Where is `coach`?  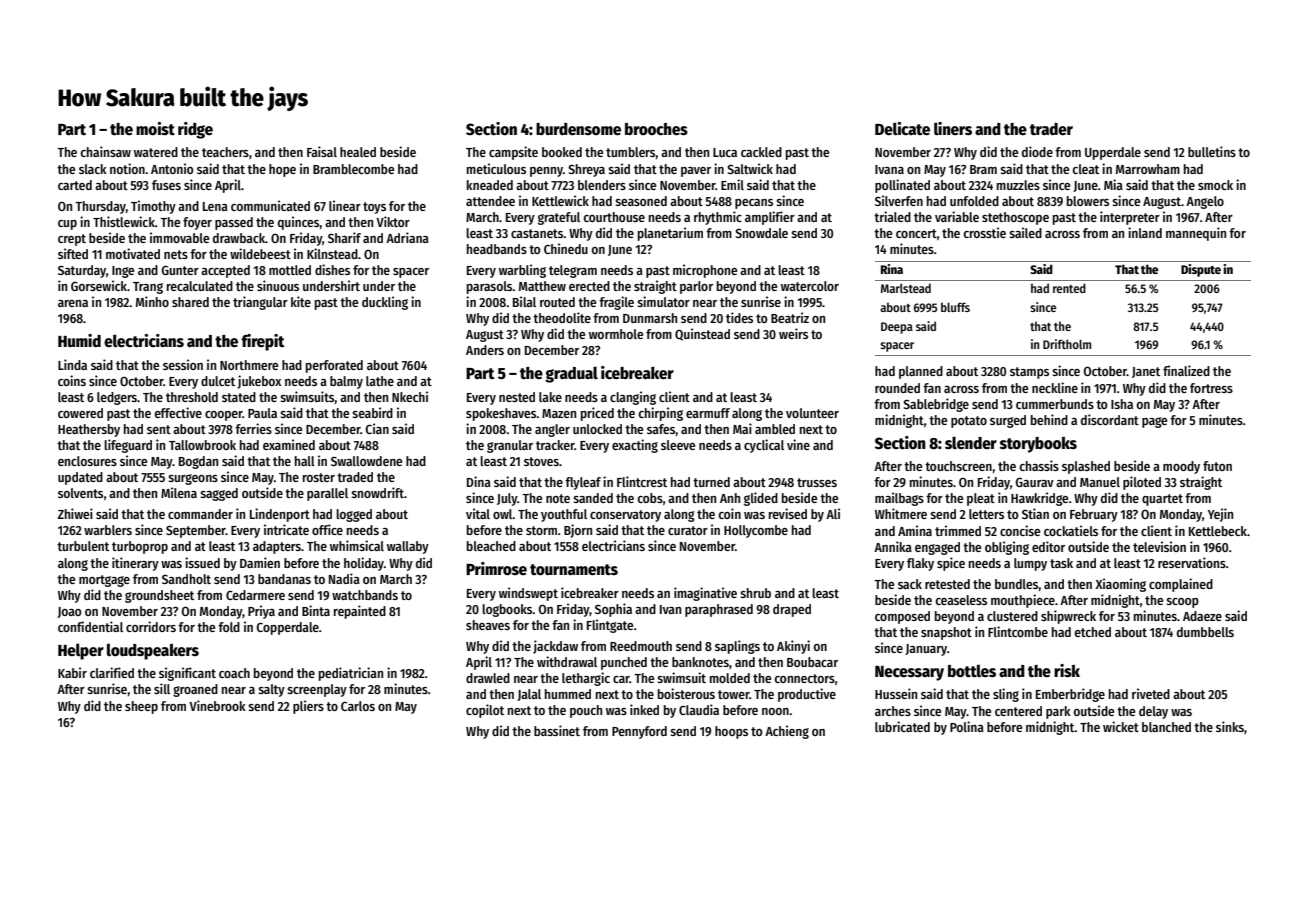 coach is located at coordinates (234, 673).
